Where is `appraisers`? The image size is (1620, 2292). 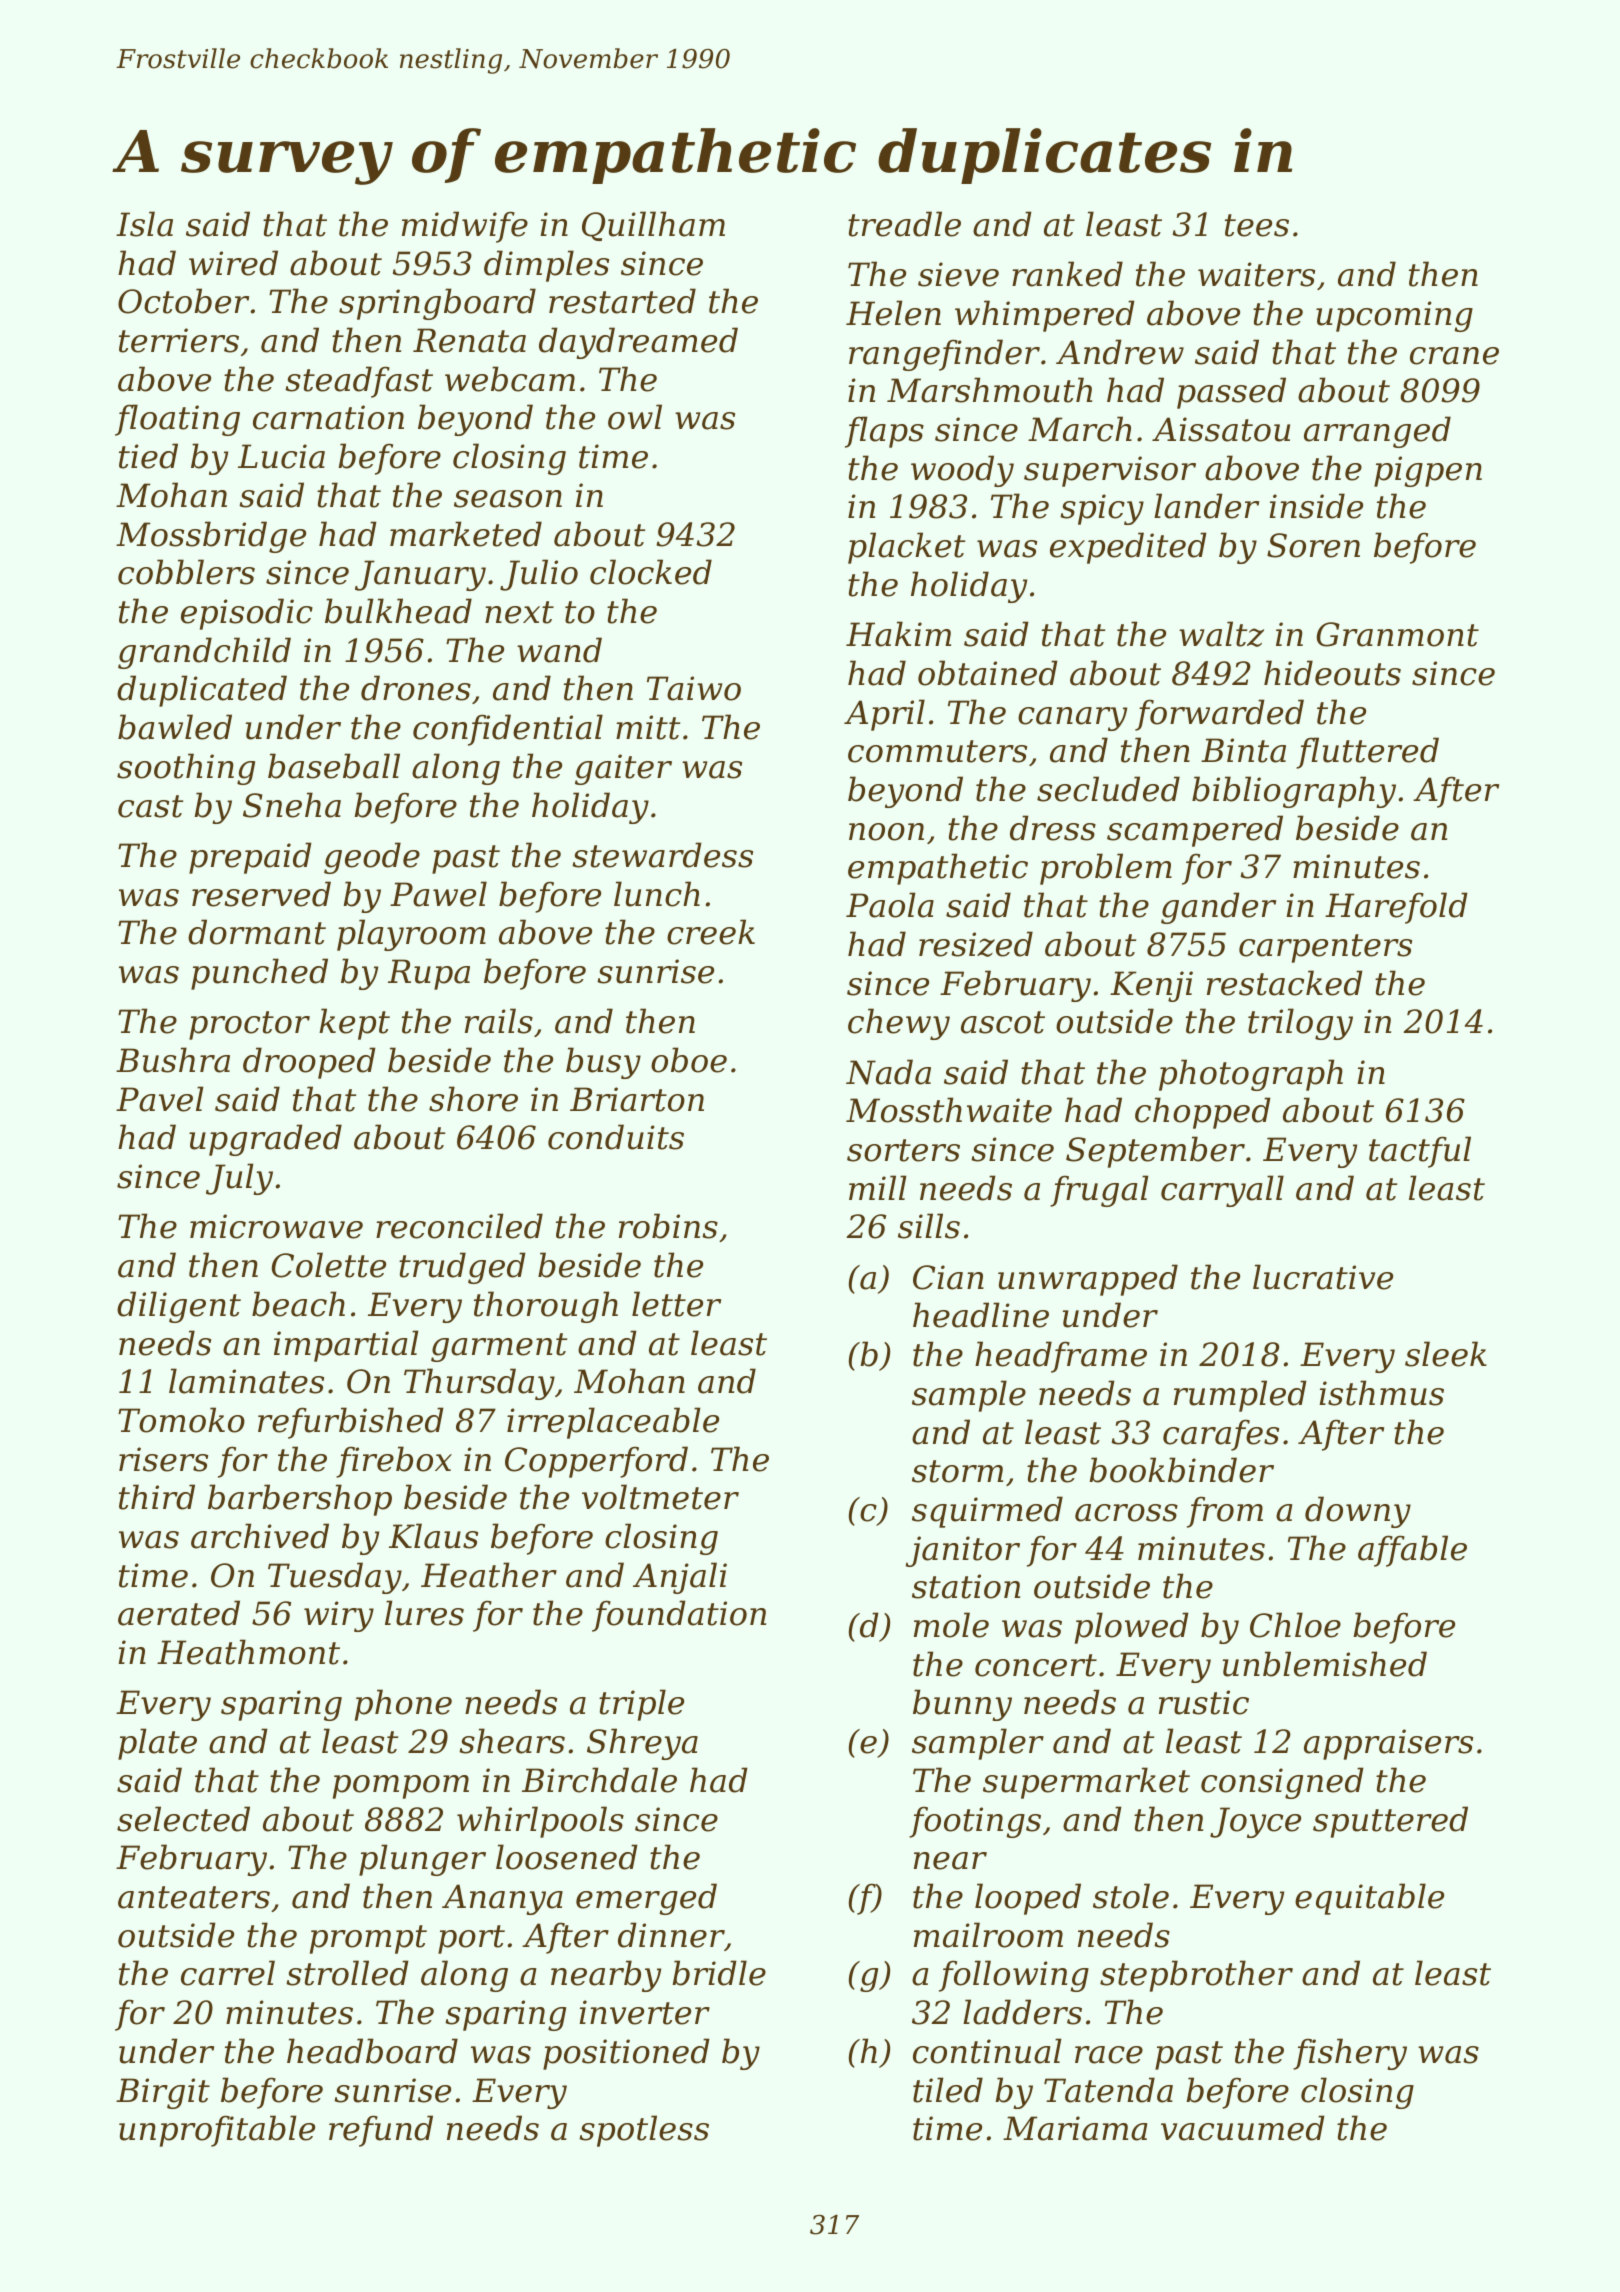 appraisers is located at coordinates (1388, 1744).
